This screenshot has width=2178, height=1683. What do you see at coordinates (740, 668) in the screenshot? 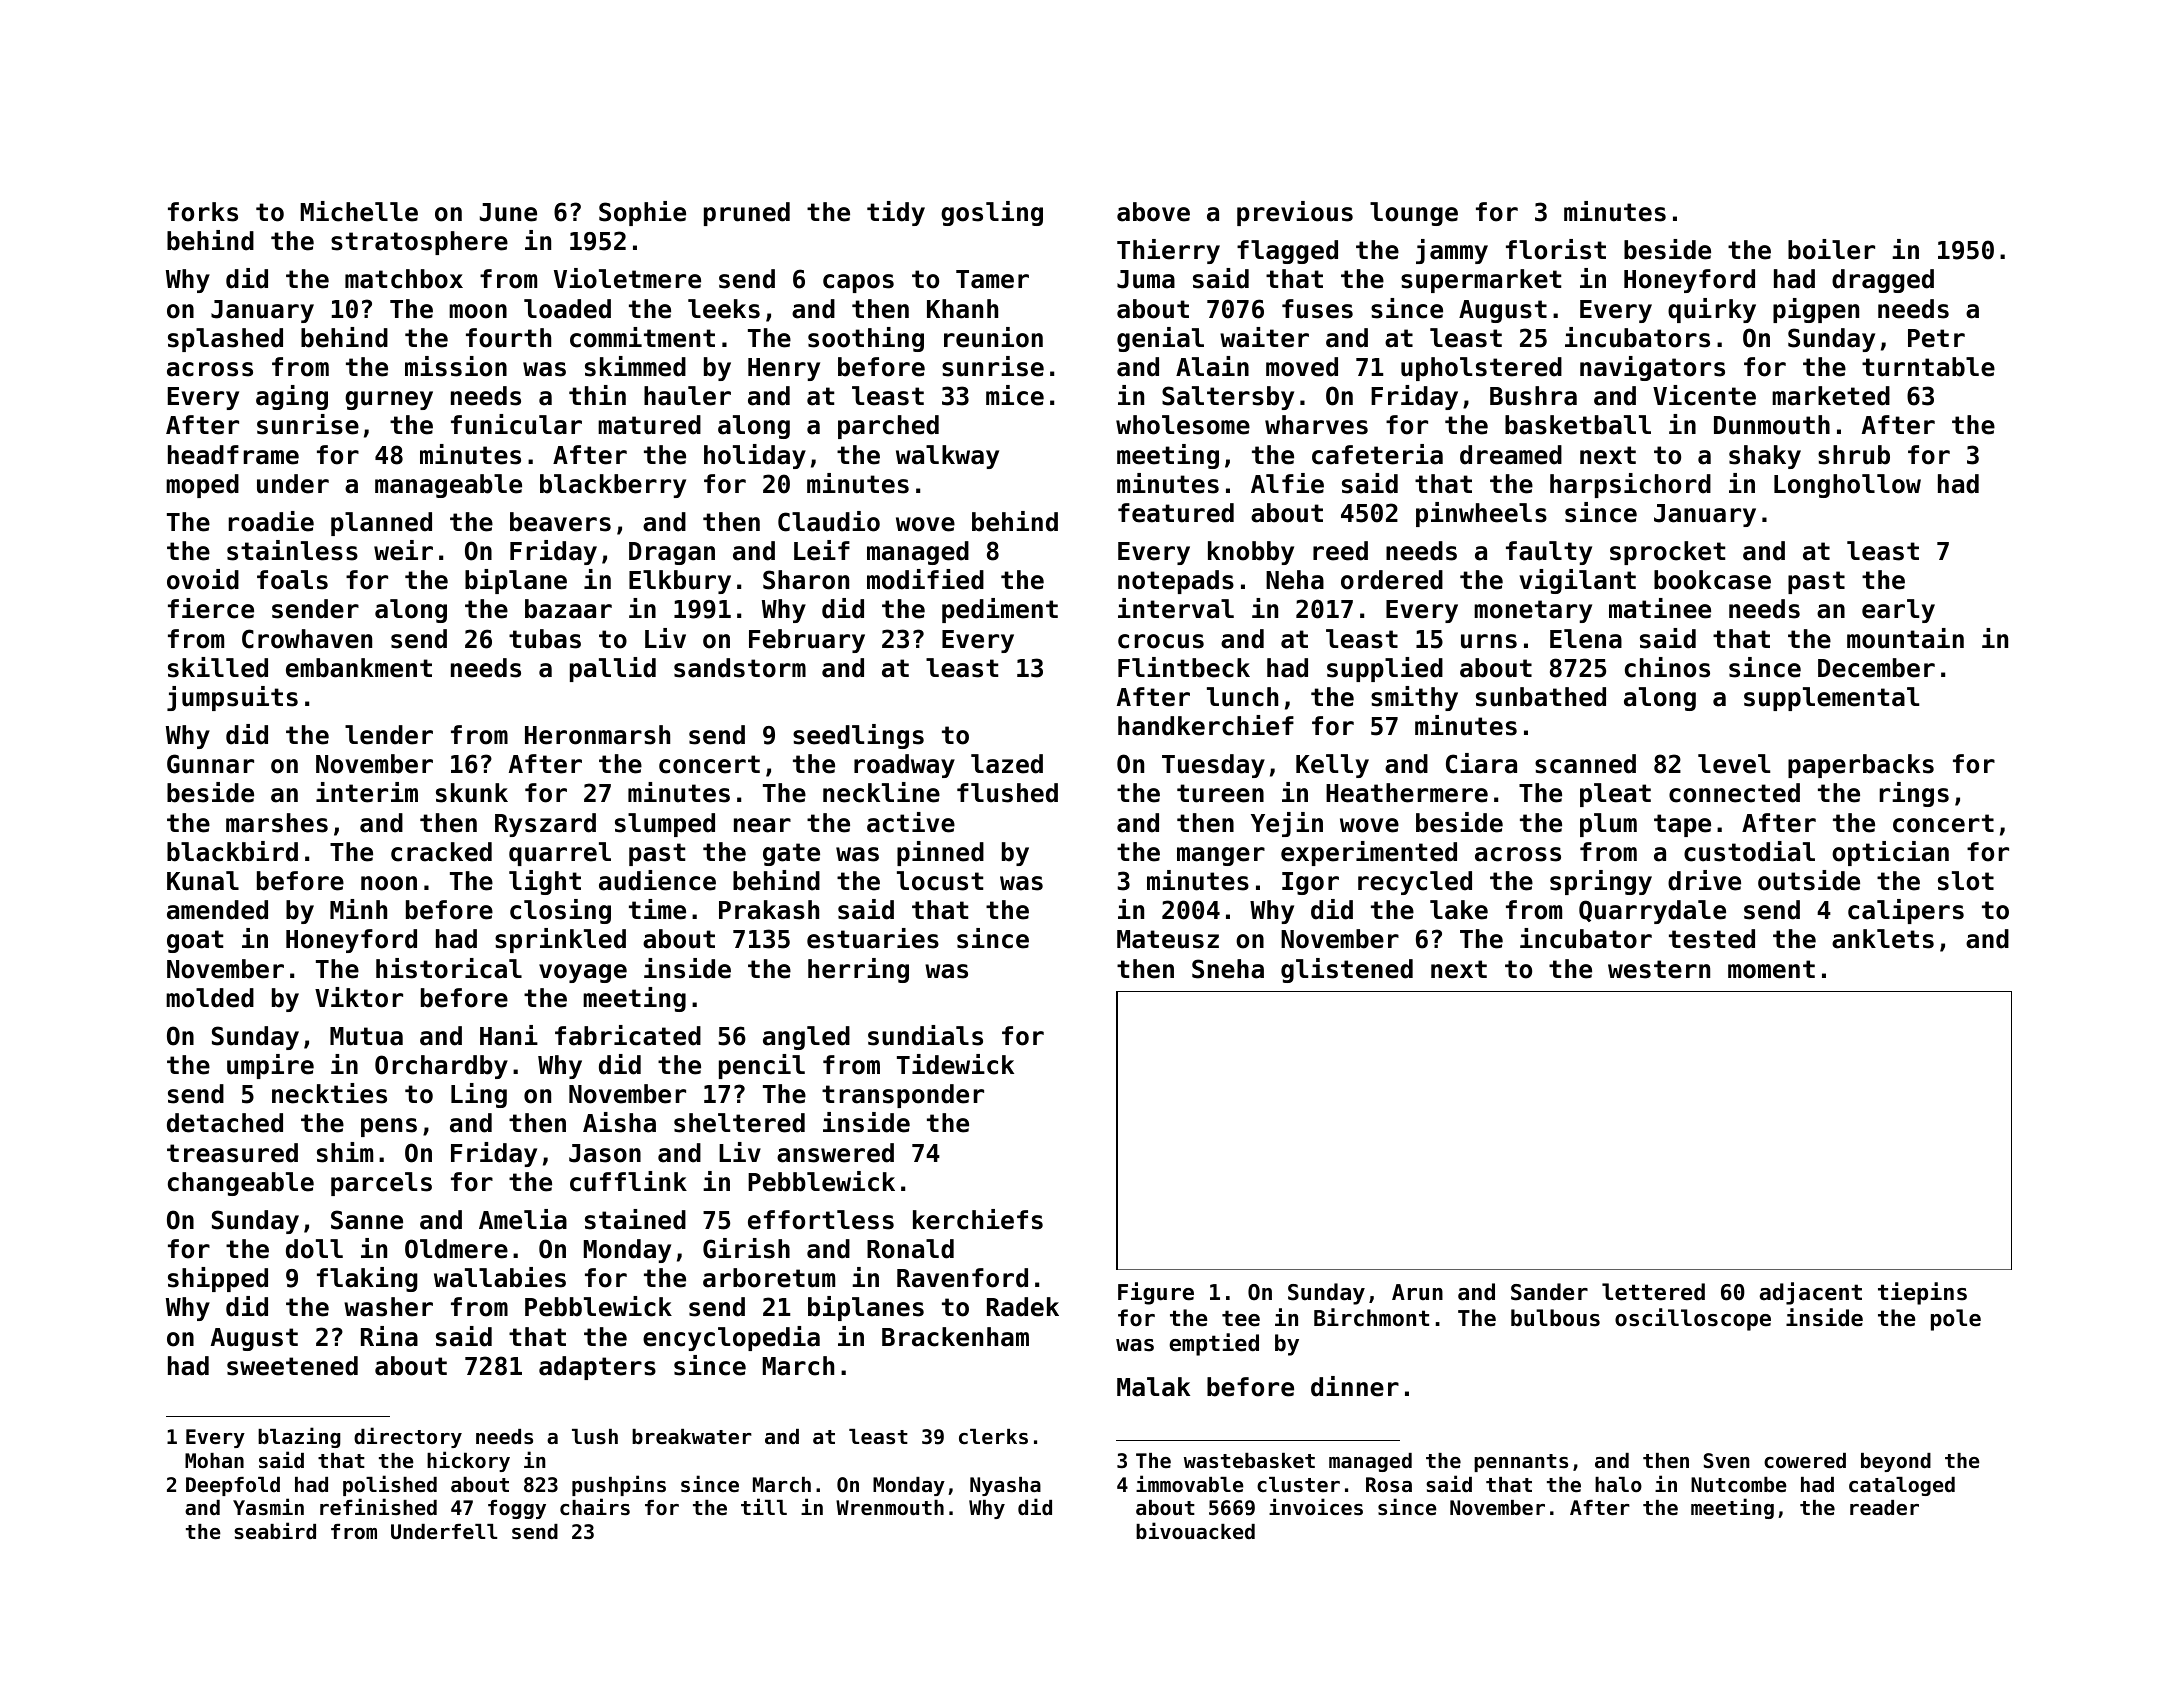
I see `sandstorm` at bounding box center [740, 668].
